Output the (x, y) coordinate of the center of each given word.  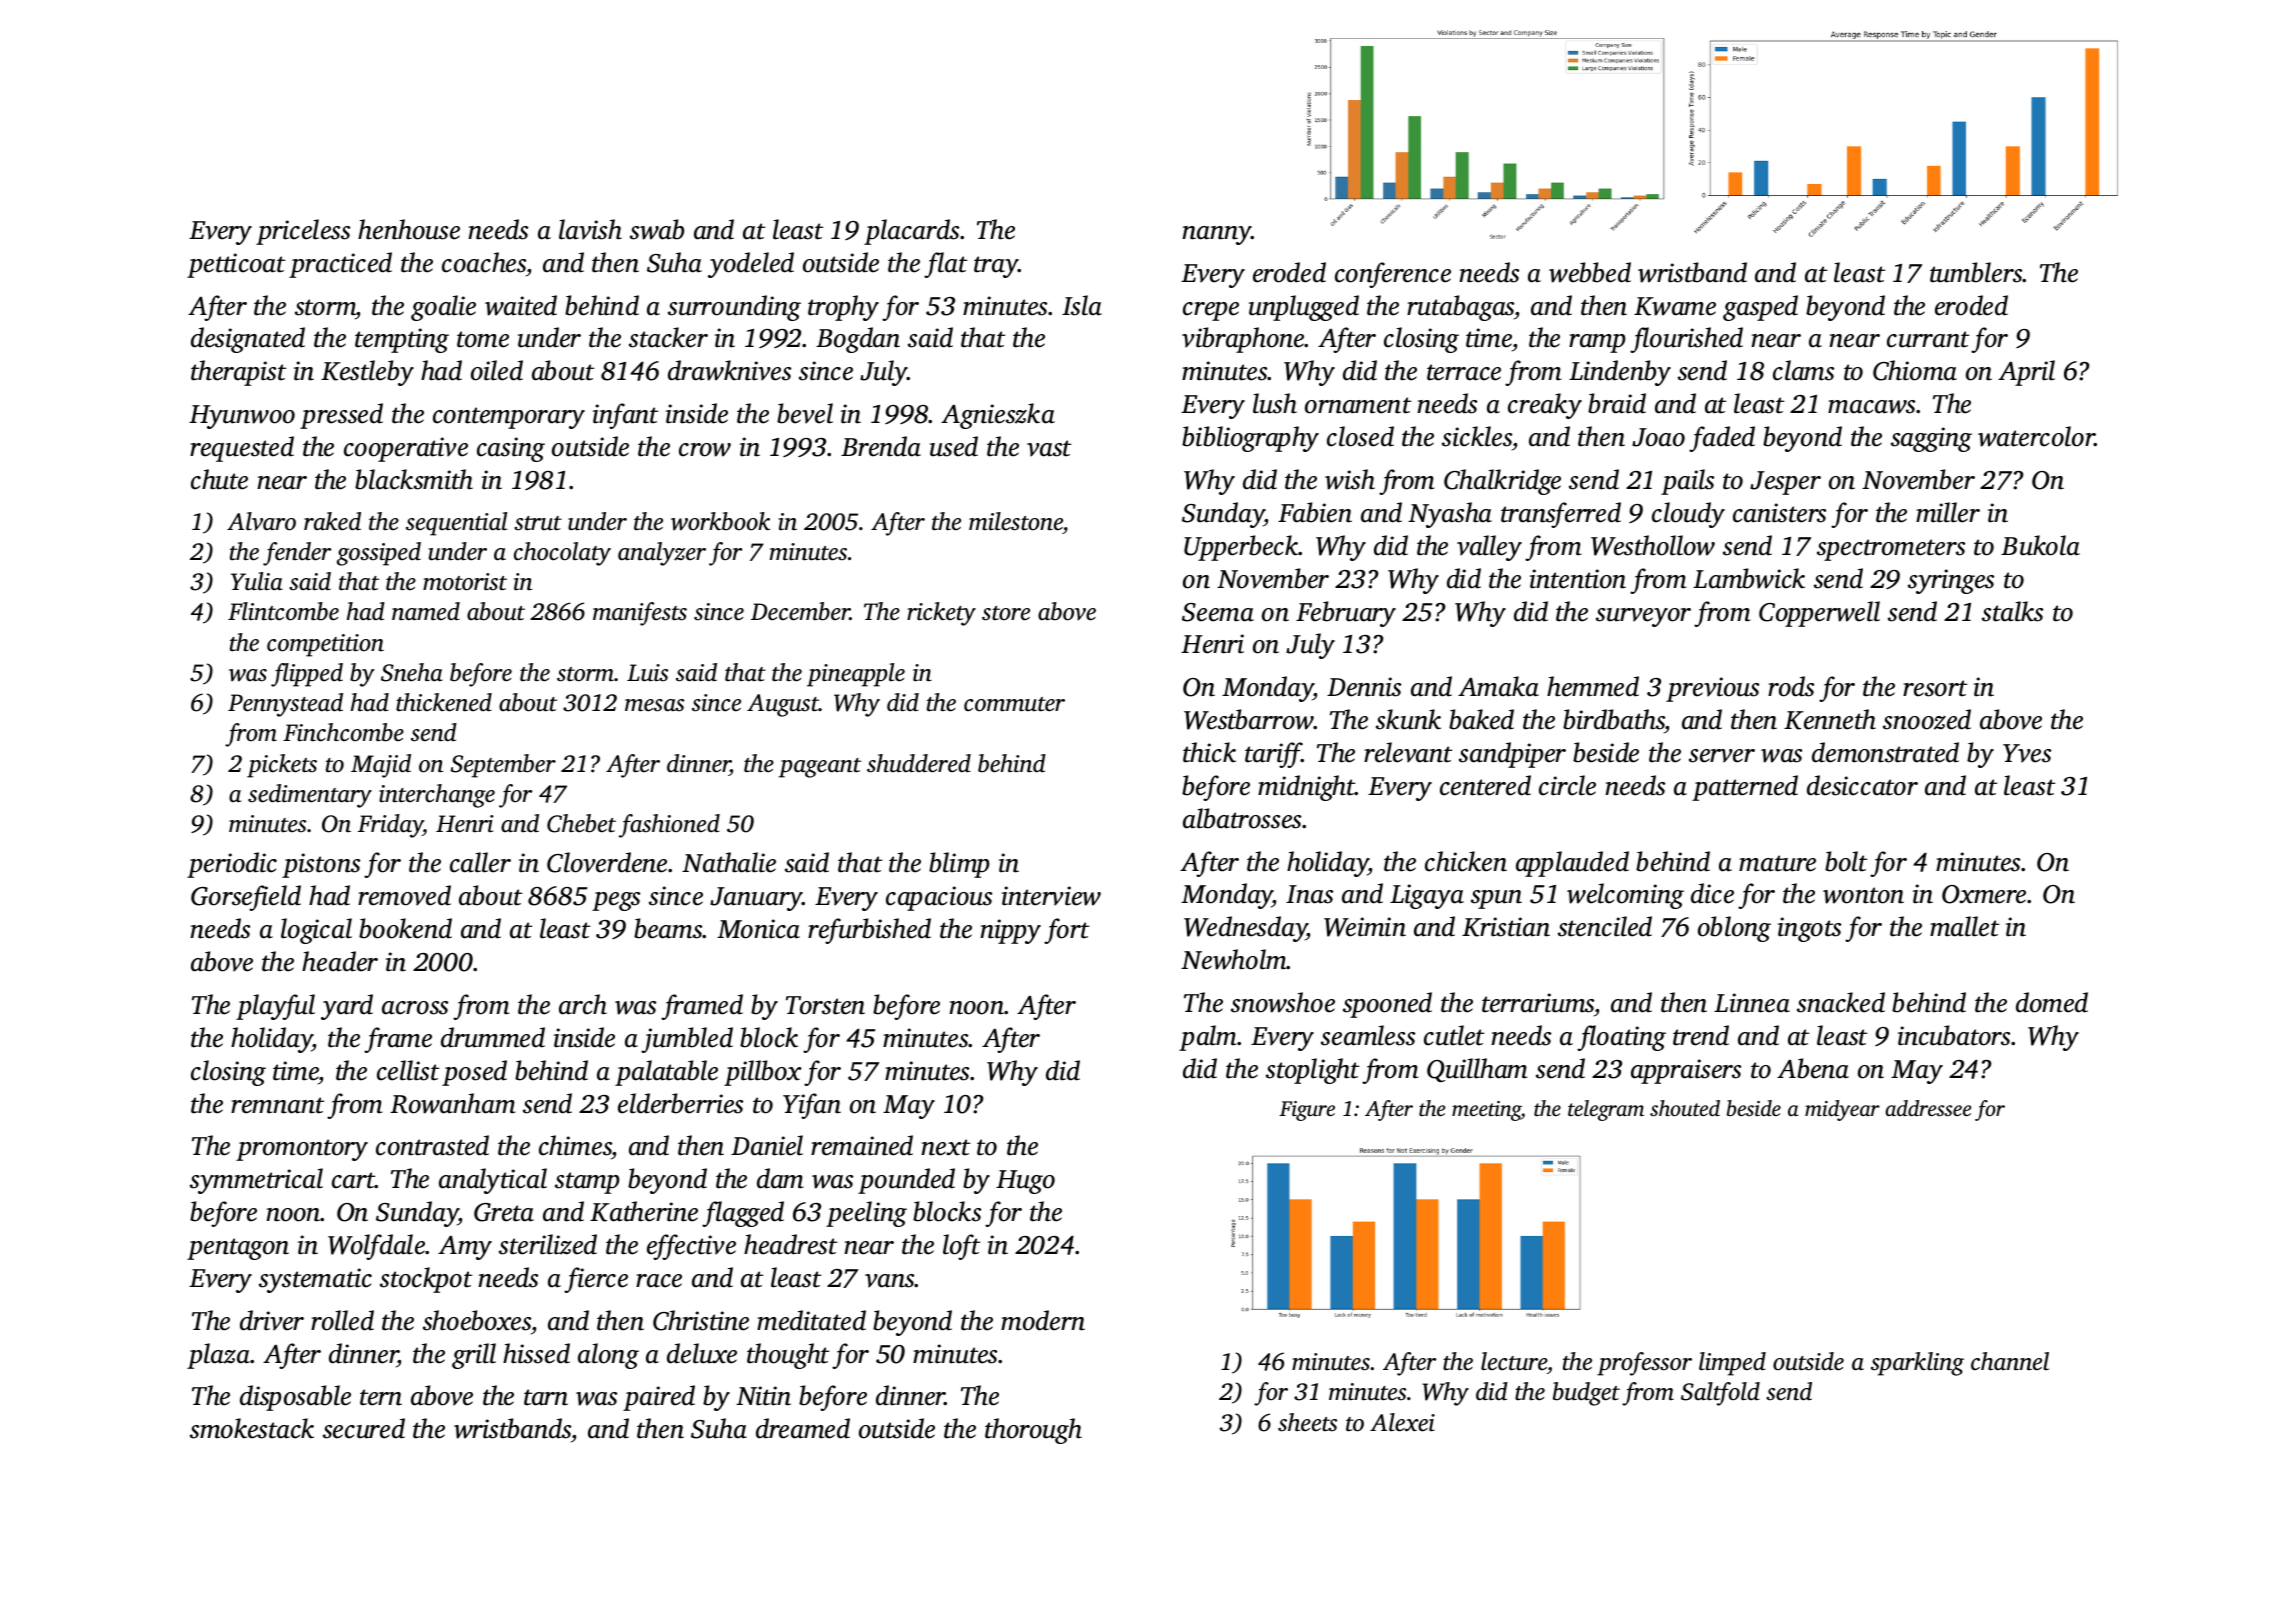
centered (1485, 785)
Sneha (412, 672)
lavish (590, 229)
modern (1043, 1320)
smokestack (252, 1428)
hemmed (1593, 686)
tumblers (1976, 272)
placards (911, 232)
